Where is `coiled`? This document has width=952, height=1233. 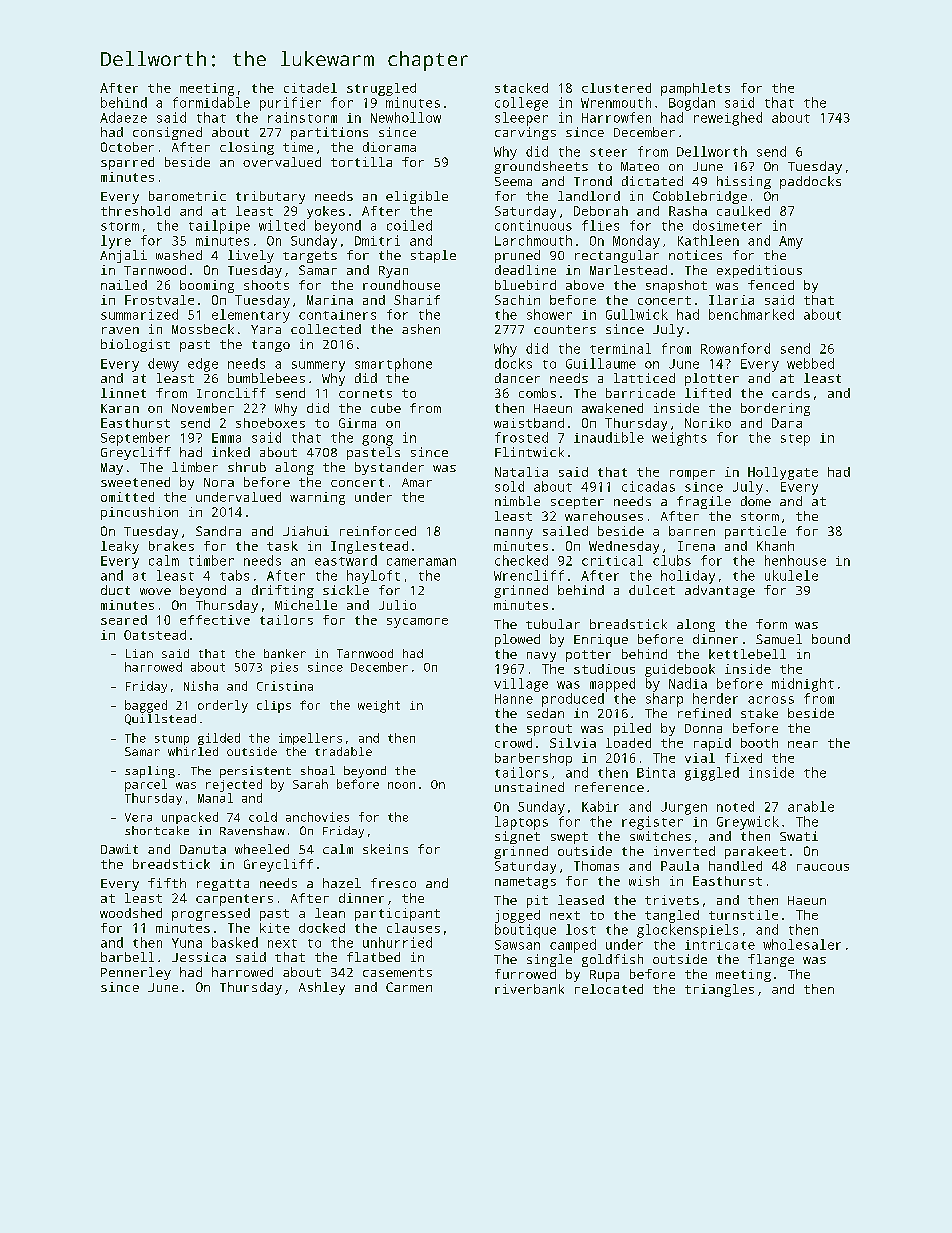 coiled is located at coordinates (409, 225).
